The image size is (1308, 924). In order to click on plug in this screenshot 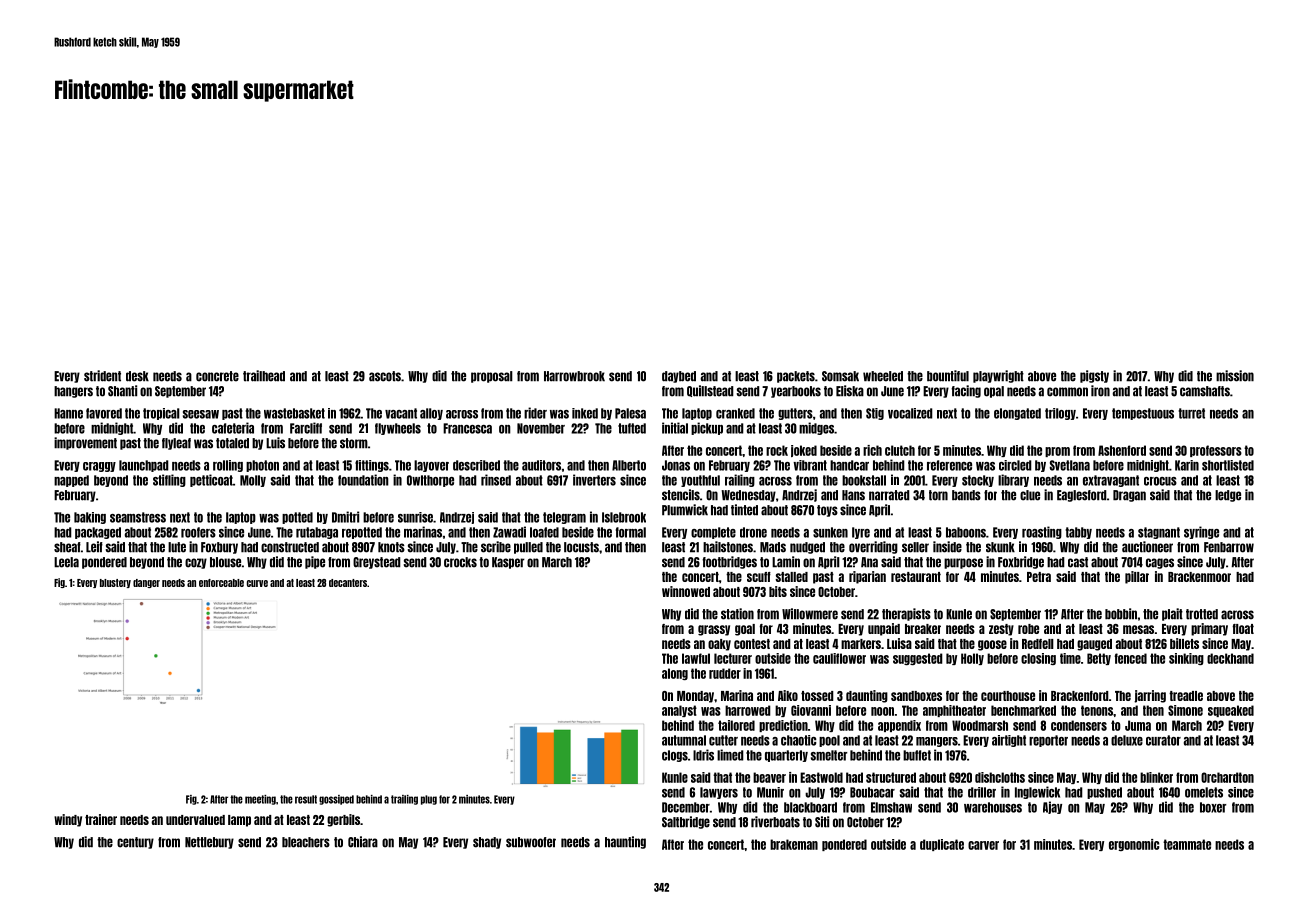, I will do `click(429, 800)`.
